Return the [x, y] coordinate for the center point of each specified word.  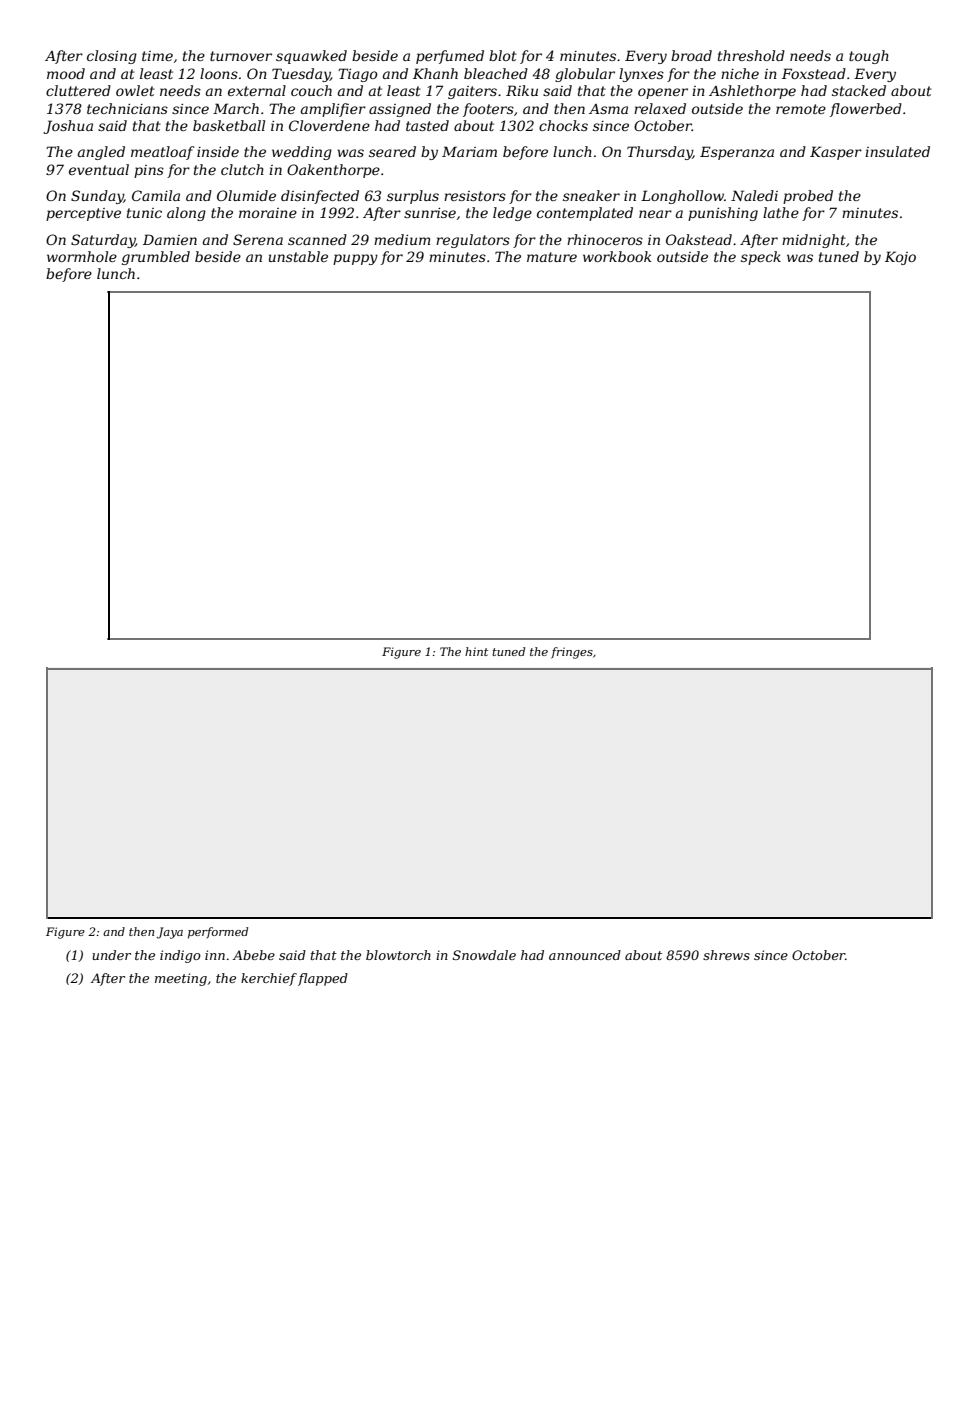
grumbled [156, 258]
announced [585, 955]
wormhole [82, 256]
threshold [751, 55]
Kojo [900, 258]
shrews [726, 955]
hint [476, 651]
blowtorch [398, 955]
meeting [181, 979]
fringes [572, 653]
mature [552, 257]
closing [112, 57]
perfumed [450, 57]
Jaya [169, 933]
